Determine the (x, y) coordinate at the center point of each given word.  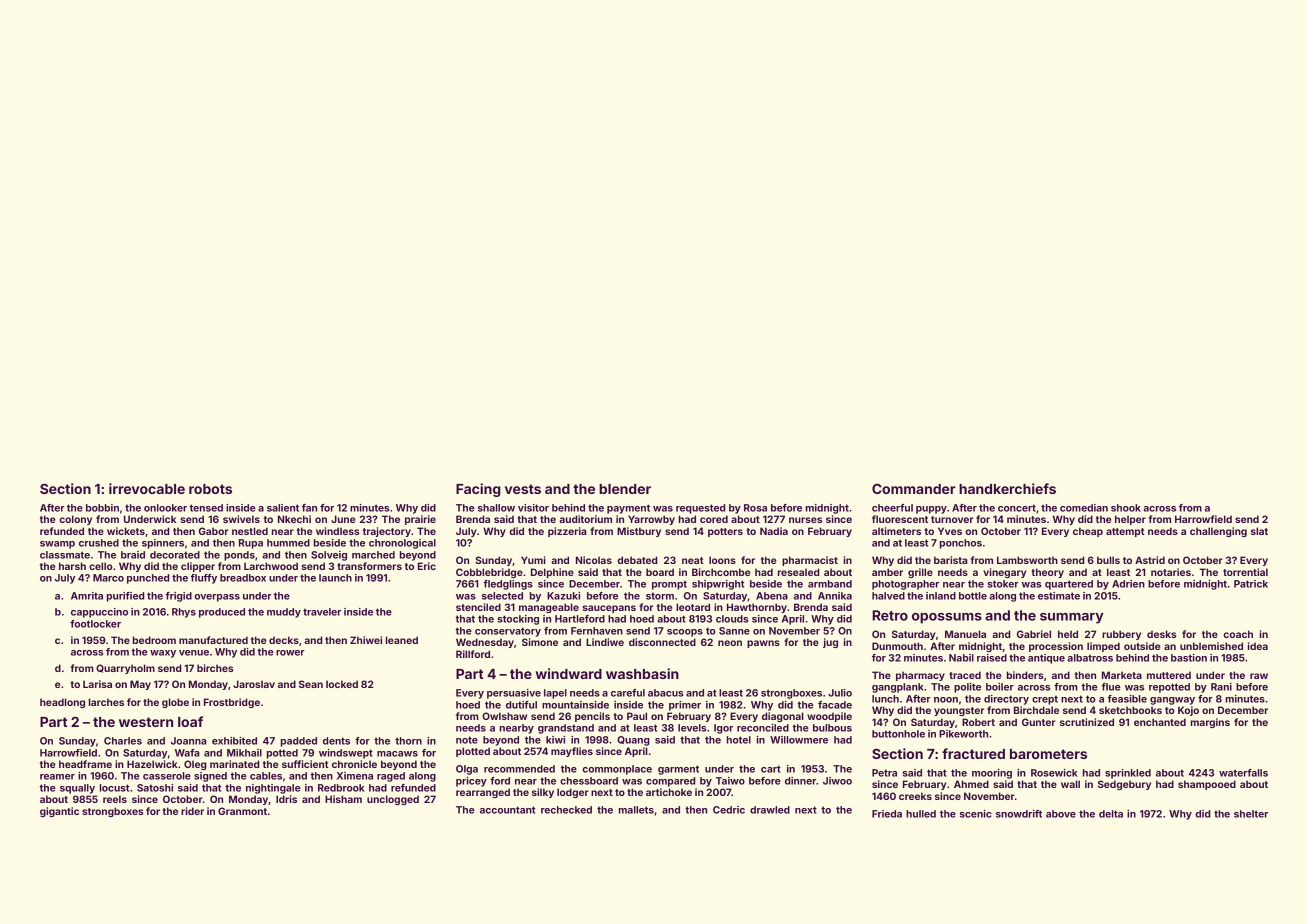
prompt (669, 585)
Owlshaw (504, 716)
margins (1210, 723)
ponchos (961, 544)
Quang (633, 741)
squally (77, 789)
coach (1238, 634)
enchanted (1160, 722)
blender (625, 489)
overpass (217, 598)
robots (210, 489)
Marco (108, 578)
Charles (123, 741)
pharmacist (810, 561)
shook (1126, 508)
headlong (62, 703)
